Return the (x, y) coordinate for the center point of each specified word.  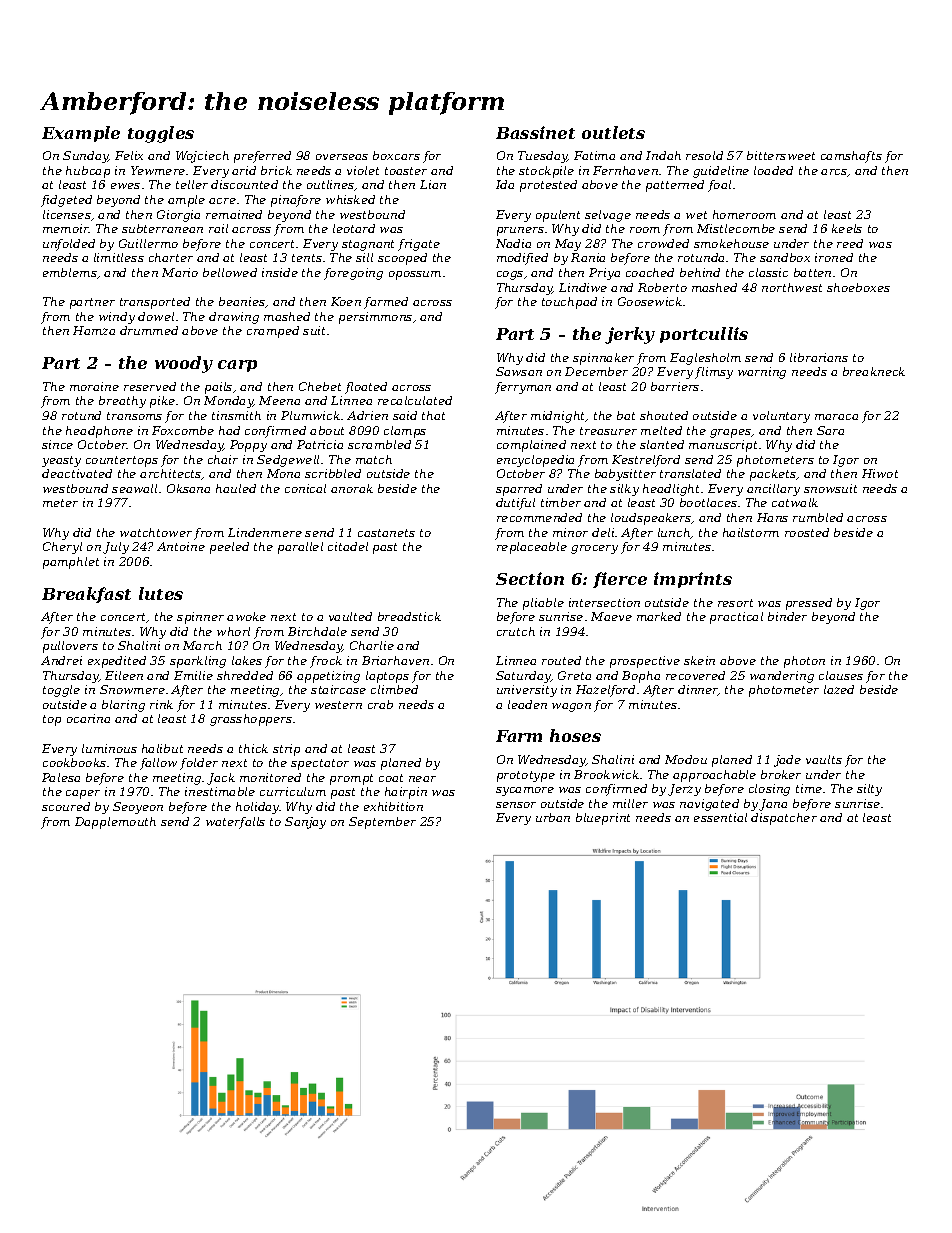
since (57, 444)
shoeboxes (858, 287)
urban (553, 817)
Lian (433, 184)
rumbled (818, 517)
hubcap (88, 172)
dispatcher (784, 819)
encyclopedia (535, 461)
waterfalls (235, 823)
